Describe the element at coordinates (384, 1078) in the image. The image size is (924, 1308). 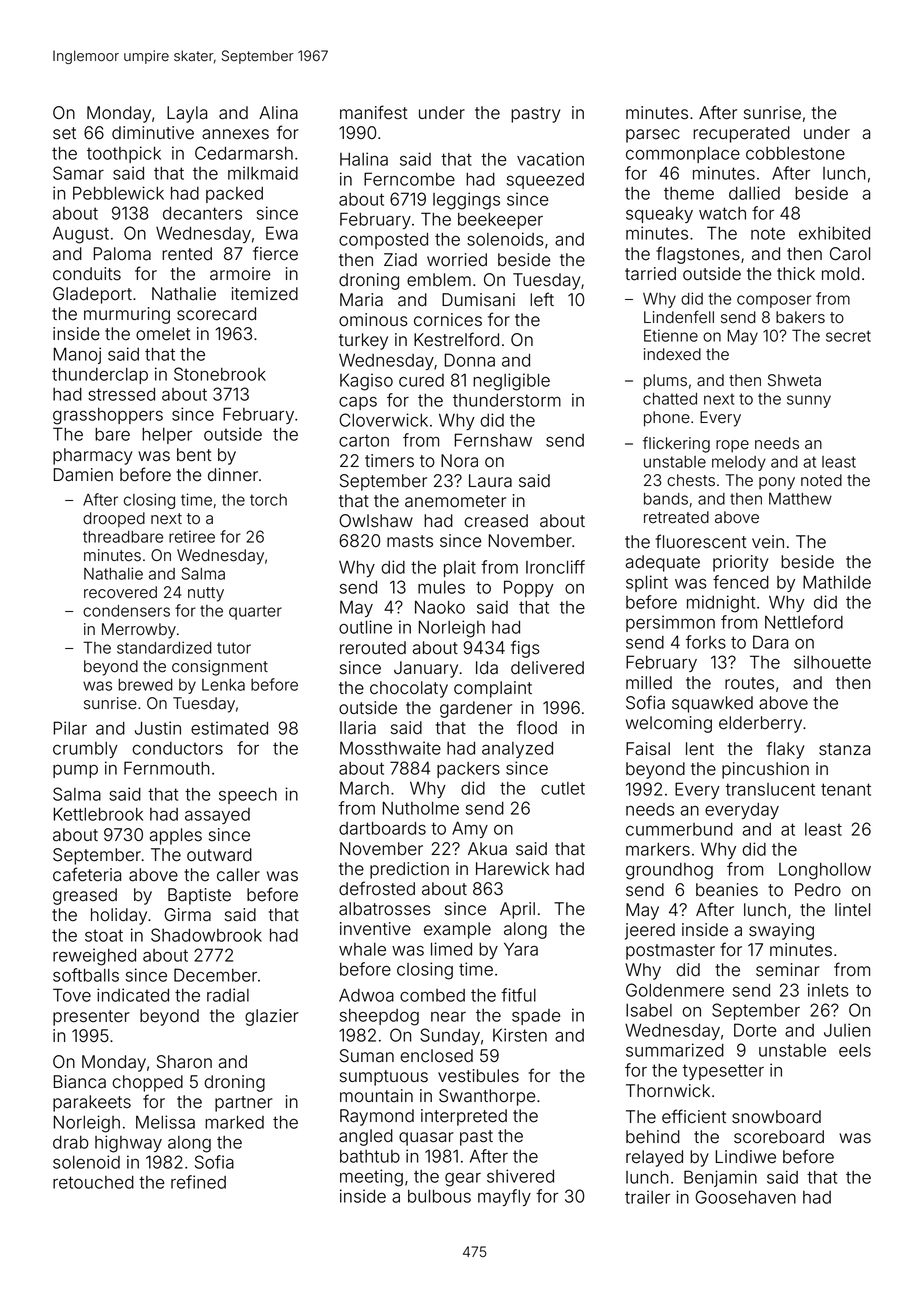
I see `sumptuous` at that location.
